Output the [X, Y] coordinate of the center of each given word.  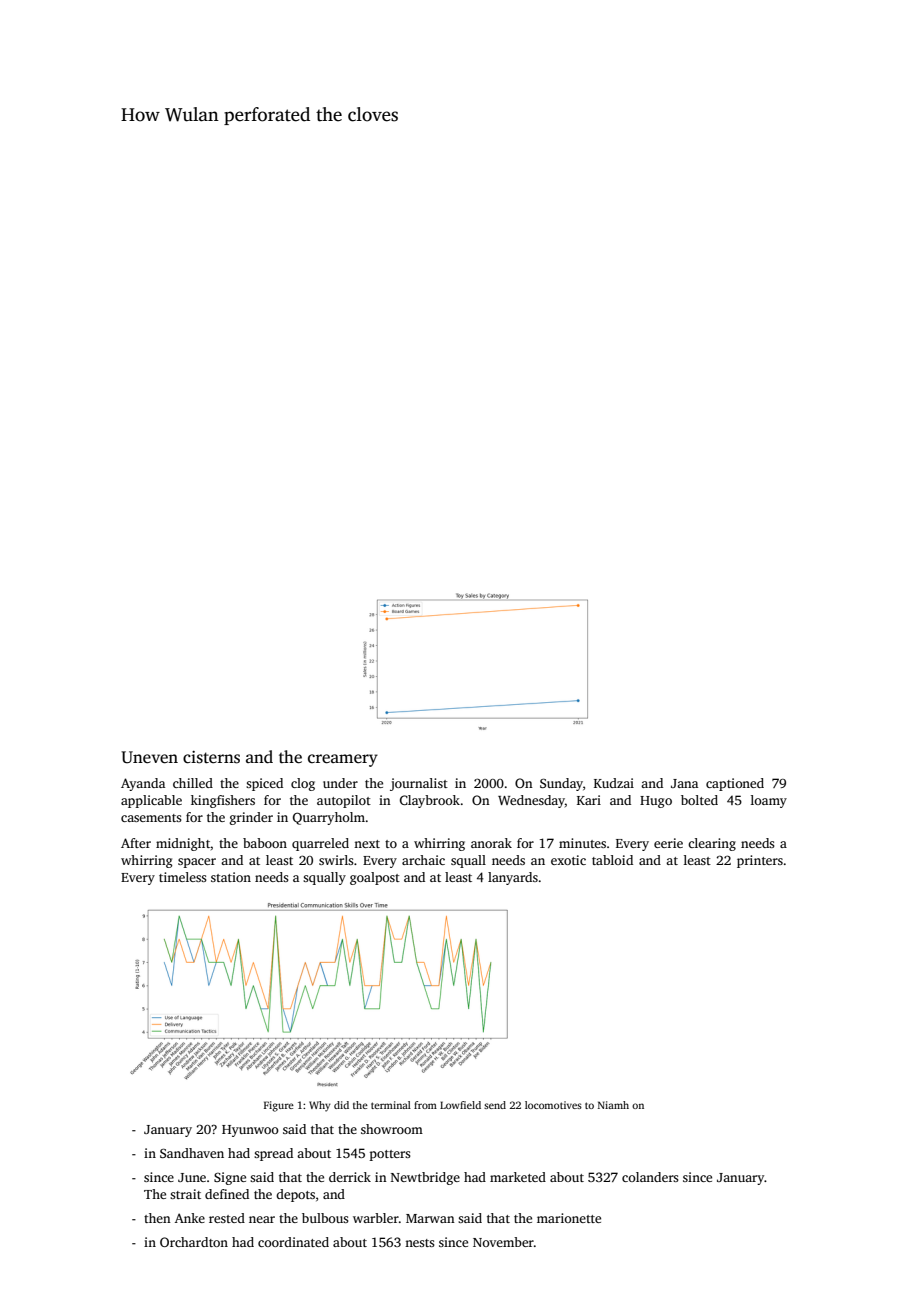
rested [227, 1218]
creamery [343, 760]
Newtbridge [425, 1178]
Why [320, 1106]
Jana [684, 783]
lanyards [513, 878]
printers [760, 861]
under [340, 783]
